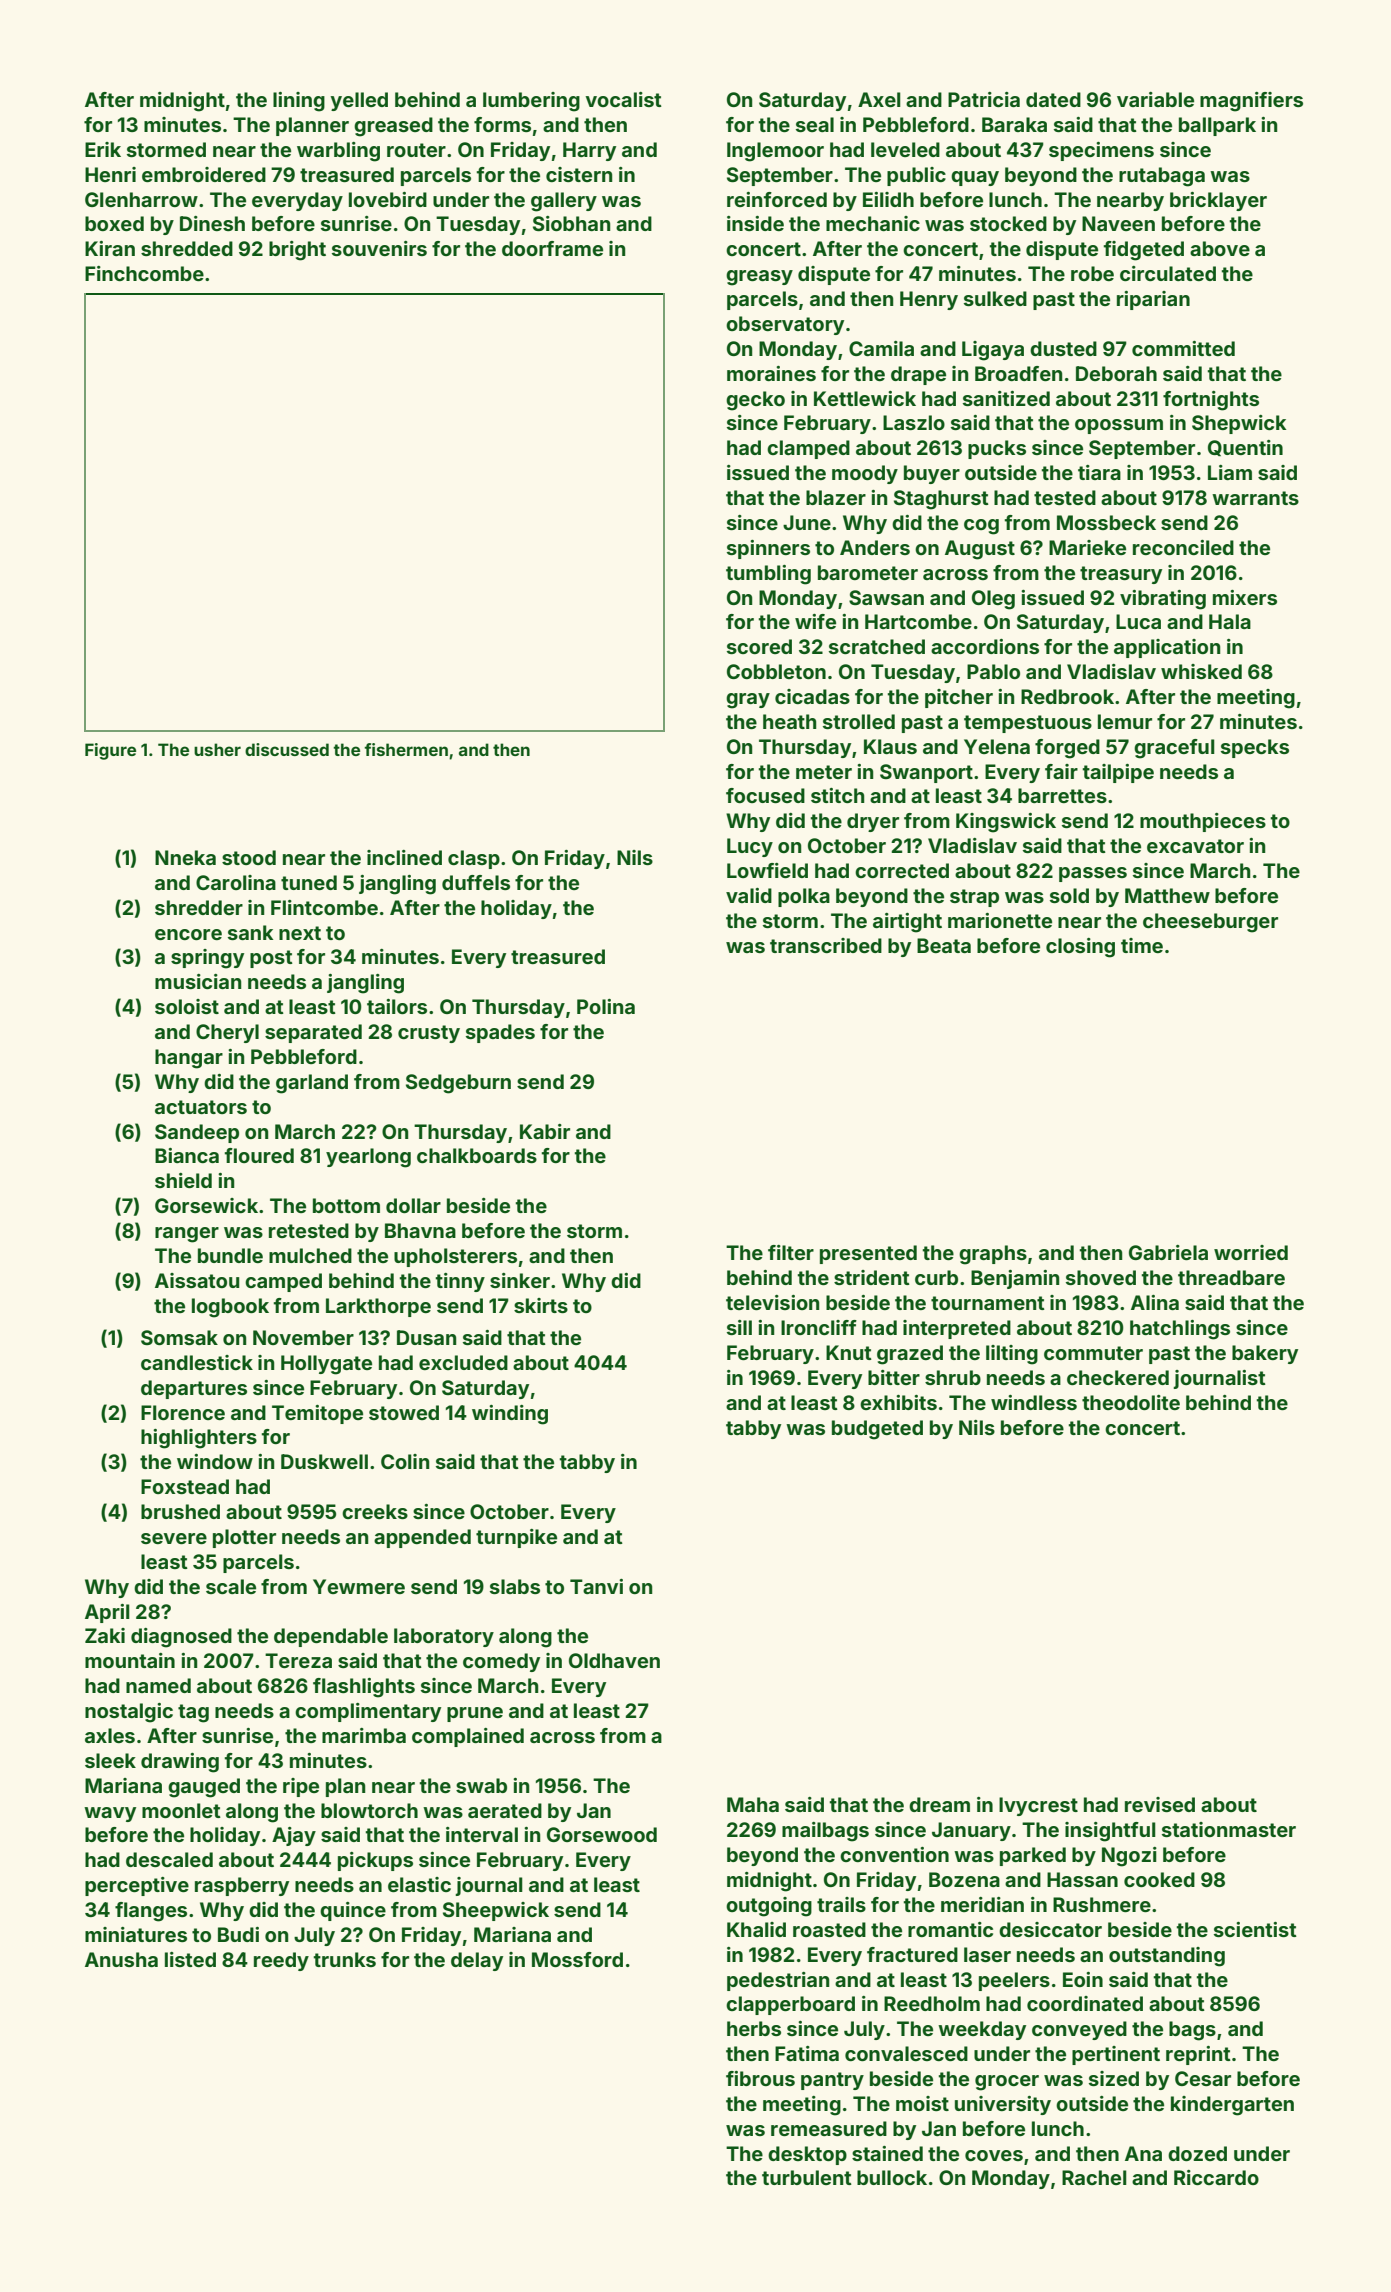 Image resolution: width=1391 pixels, height=2292 pixels. What do you see at coordinates (541, 1305) in the document?
I see `skirts` at bounding box center [541, 1305].
